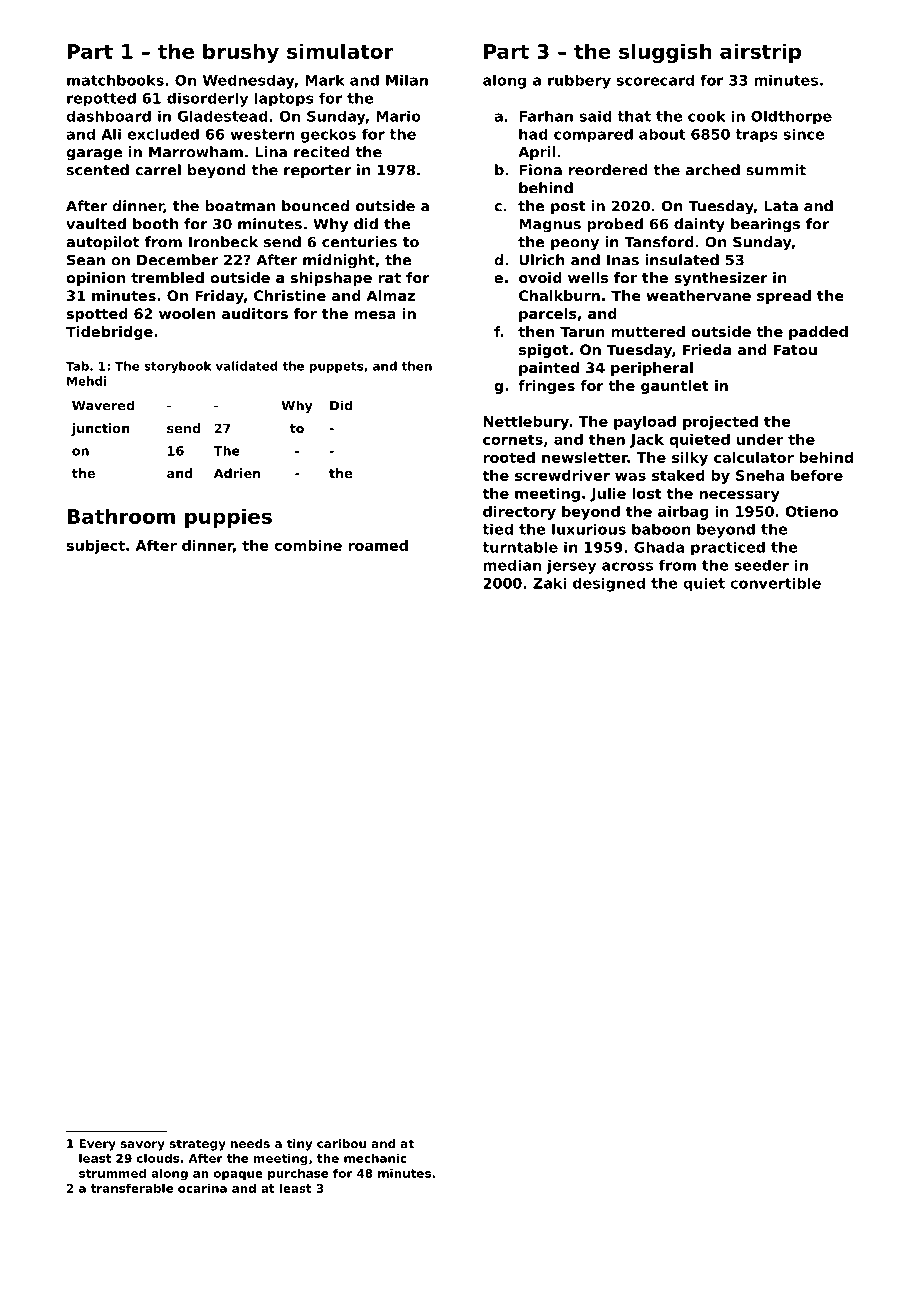  I want to click on Frieda, so click(707, 349).
